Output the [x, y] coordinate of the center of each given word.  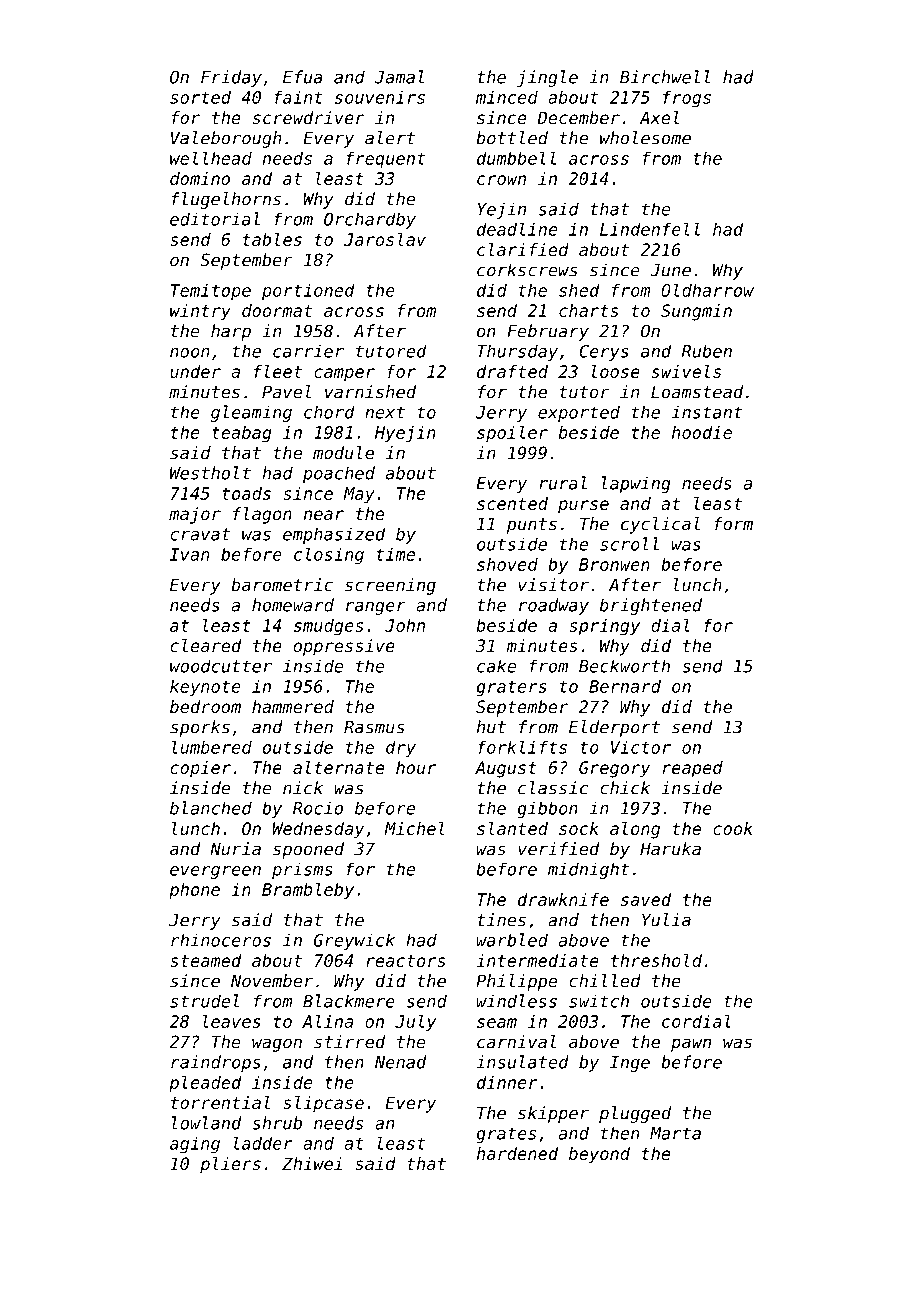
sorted [200, 97]
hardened [517, 1153]
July [415, 1023]
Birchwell [665, 77]
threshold [656, 960]
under [195, 371]
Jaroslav [385, 239]
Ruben [707, 351]
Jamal [399, 77]
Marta [675, 1133]
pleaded [205, 1084]
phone [194, 891]
